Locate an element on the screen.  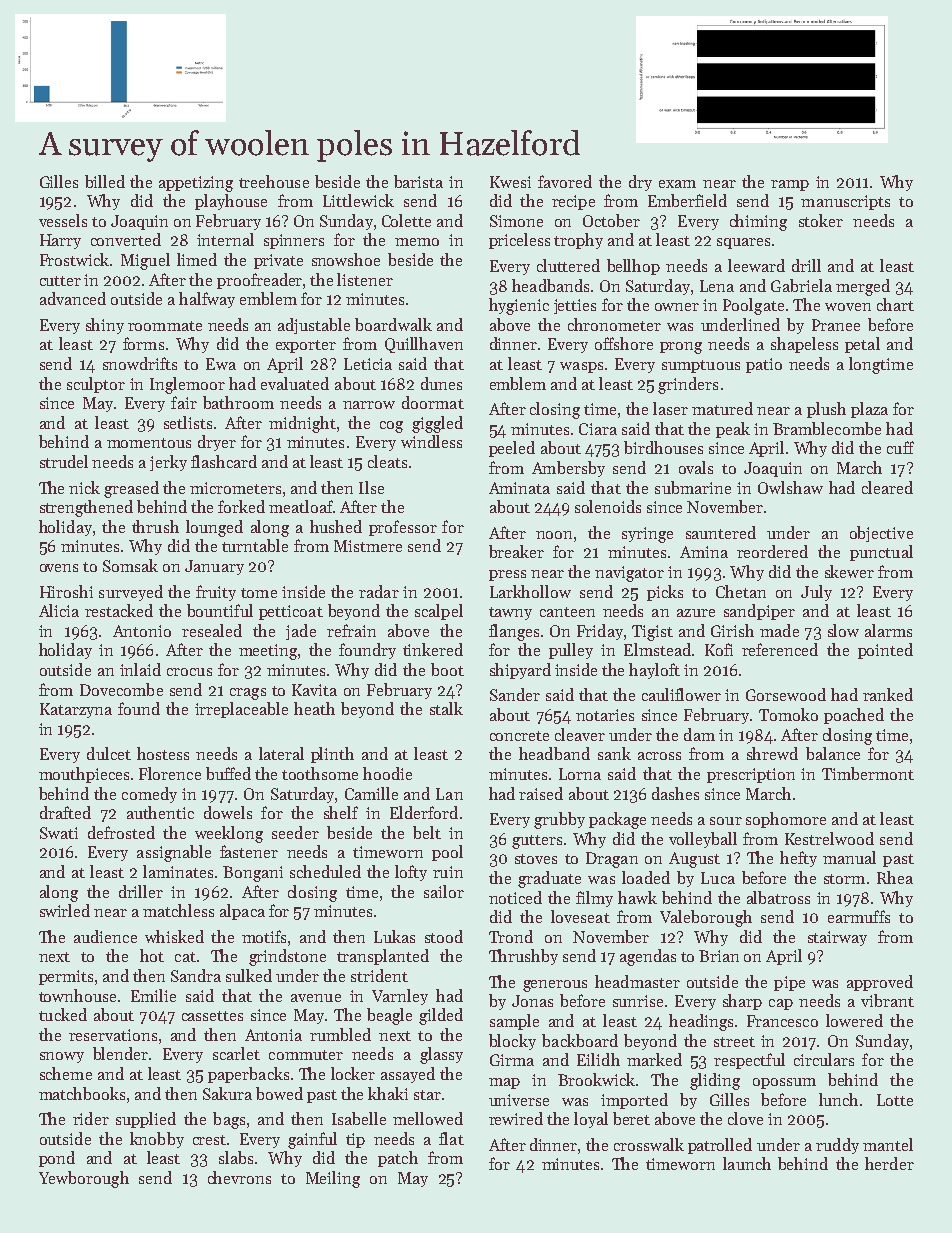
Owlshaw is located at coordinates (790, 487).
